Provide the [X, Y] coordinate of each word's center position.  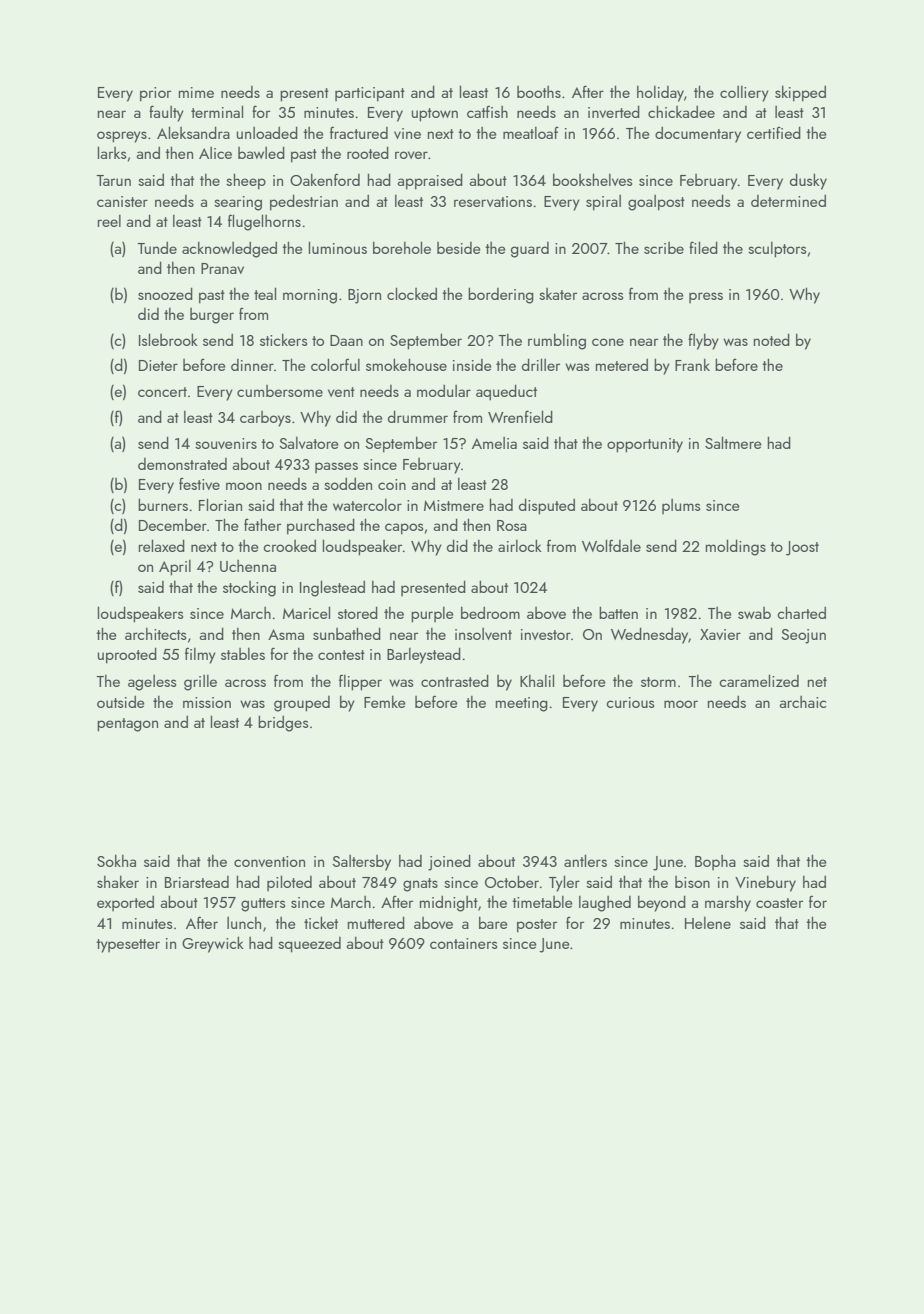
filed [703, 247]
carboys [265, 419]
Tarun [113, 180]
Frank [692, 364]
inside [472, 365]
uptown [434, 115]
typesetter [128, 946]
